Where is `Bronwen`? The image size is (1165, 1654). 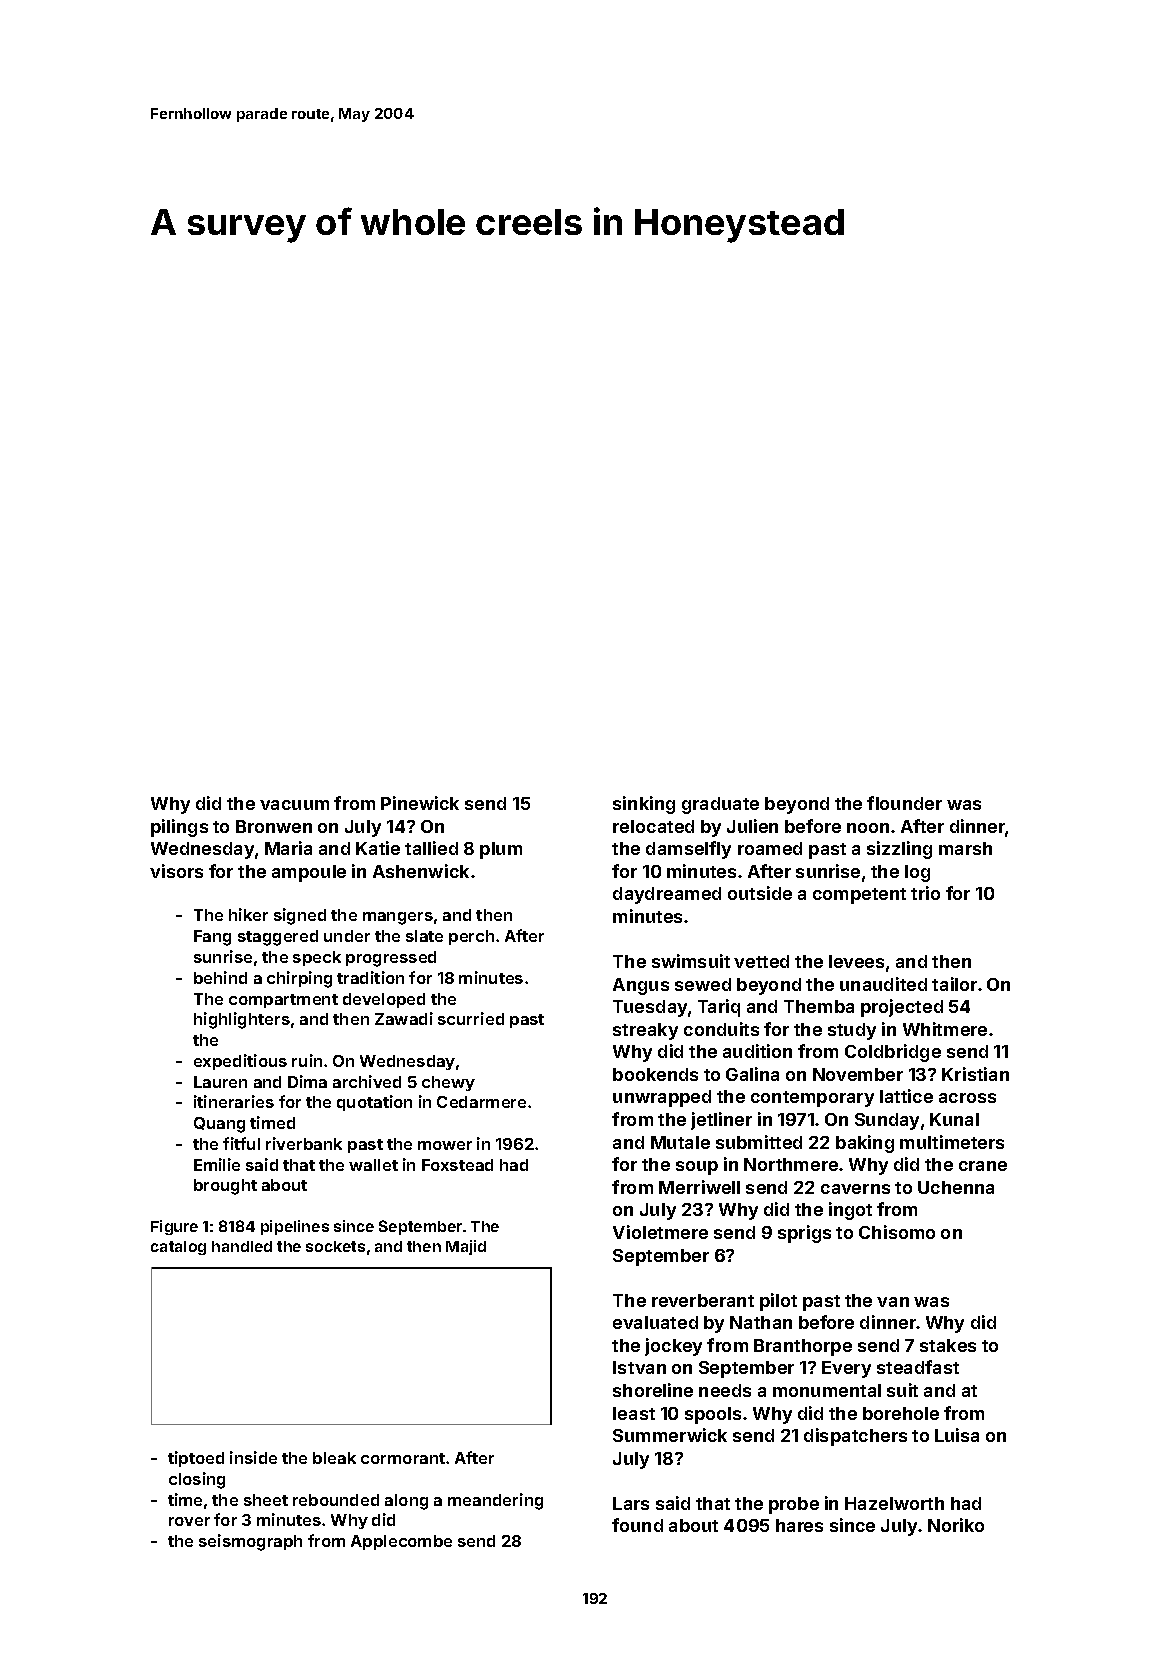 Bronwen is located at coordinates (274, 826).
